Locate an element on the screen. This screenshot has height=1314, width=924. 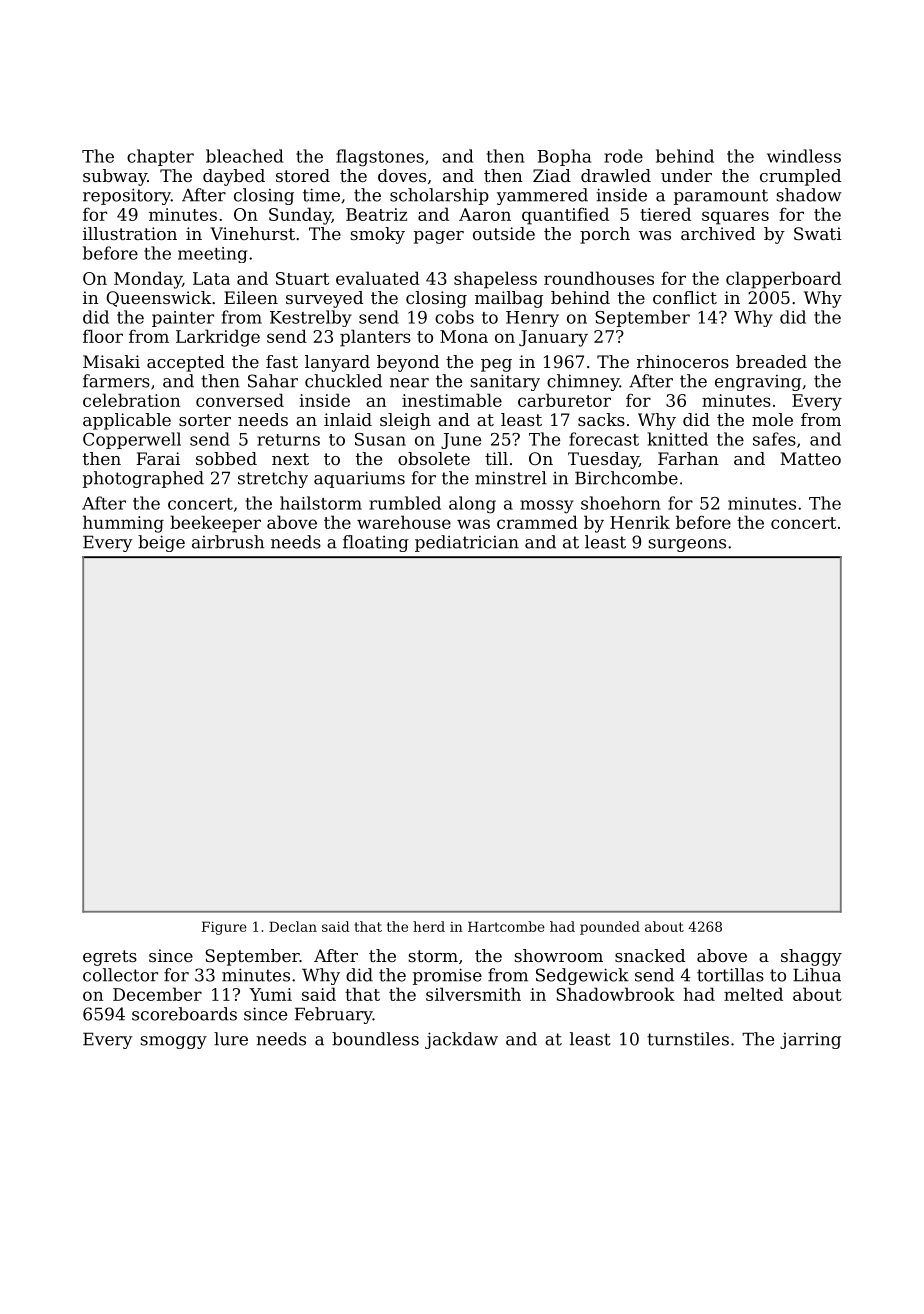
beige is located at coordinates (161, 543).
